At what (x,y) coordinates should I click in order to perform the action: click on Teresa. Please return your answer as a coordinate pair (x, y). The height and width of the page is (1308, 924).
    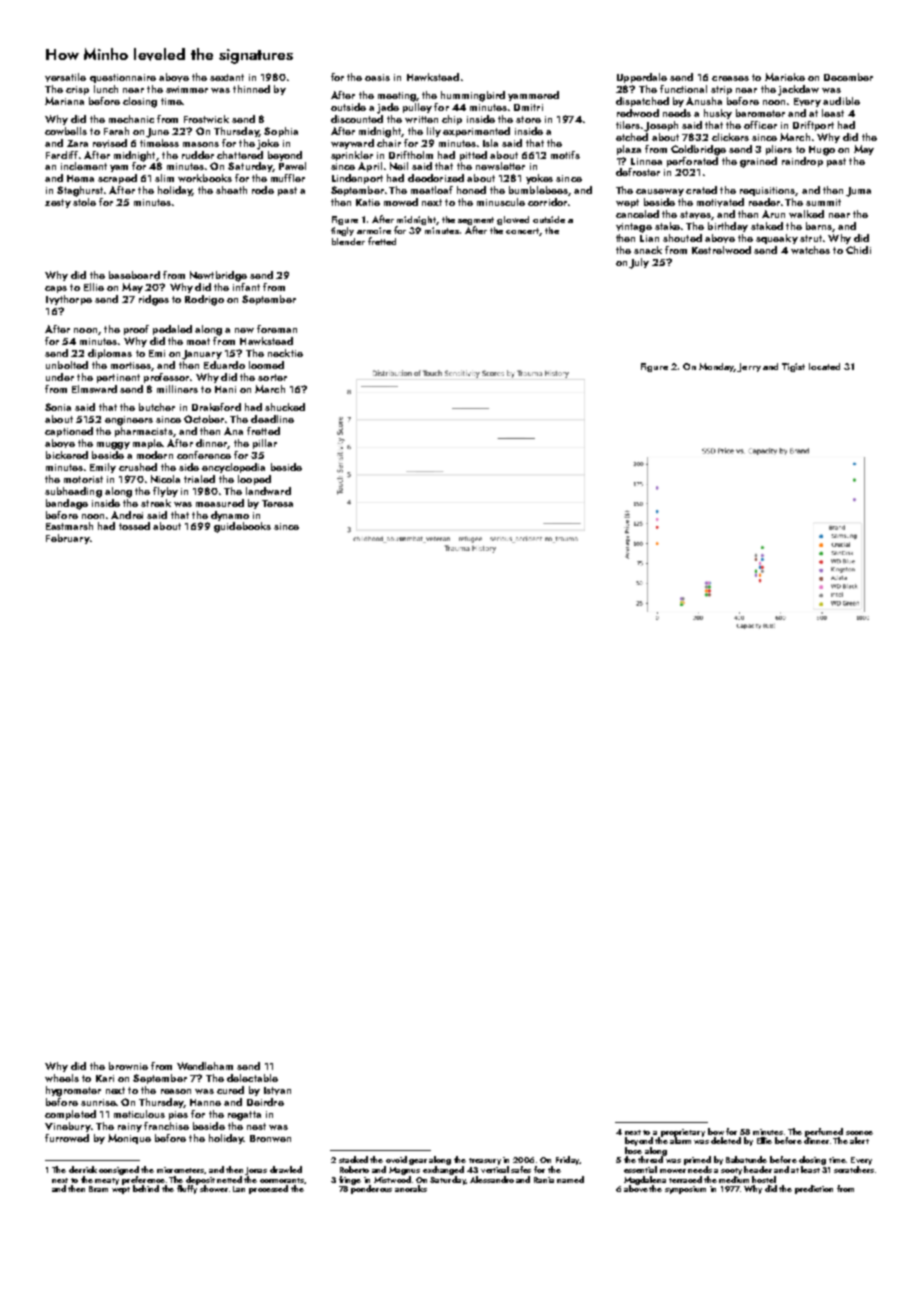
    Looking at the image, I should click on (277, 503).
